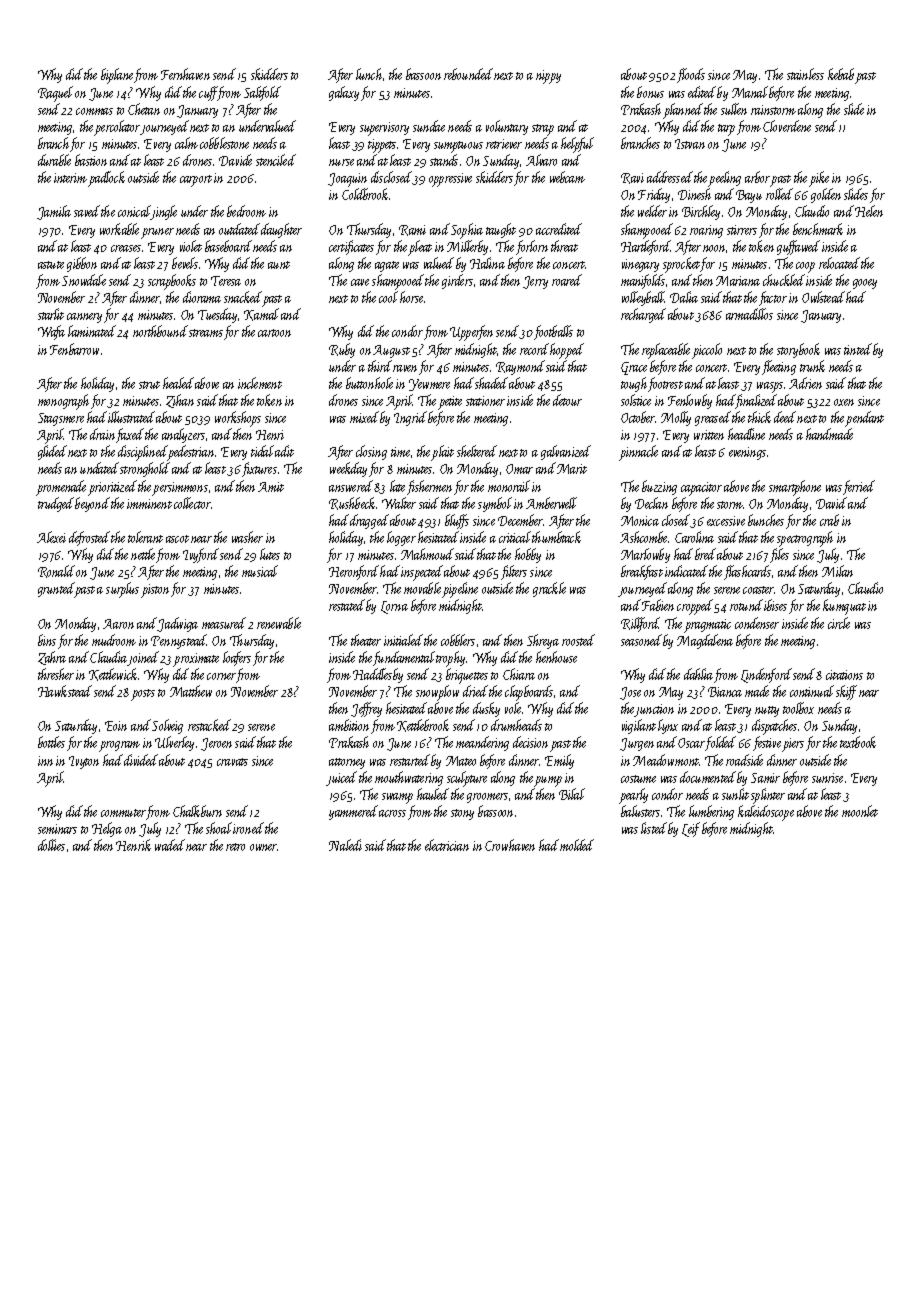 The width and height of the document is (924, 1308). I want to click on starlit, so click(51, 314).
